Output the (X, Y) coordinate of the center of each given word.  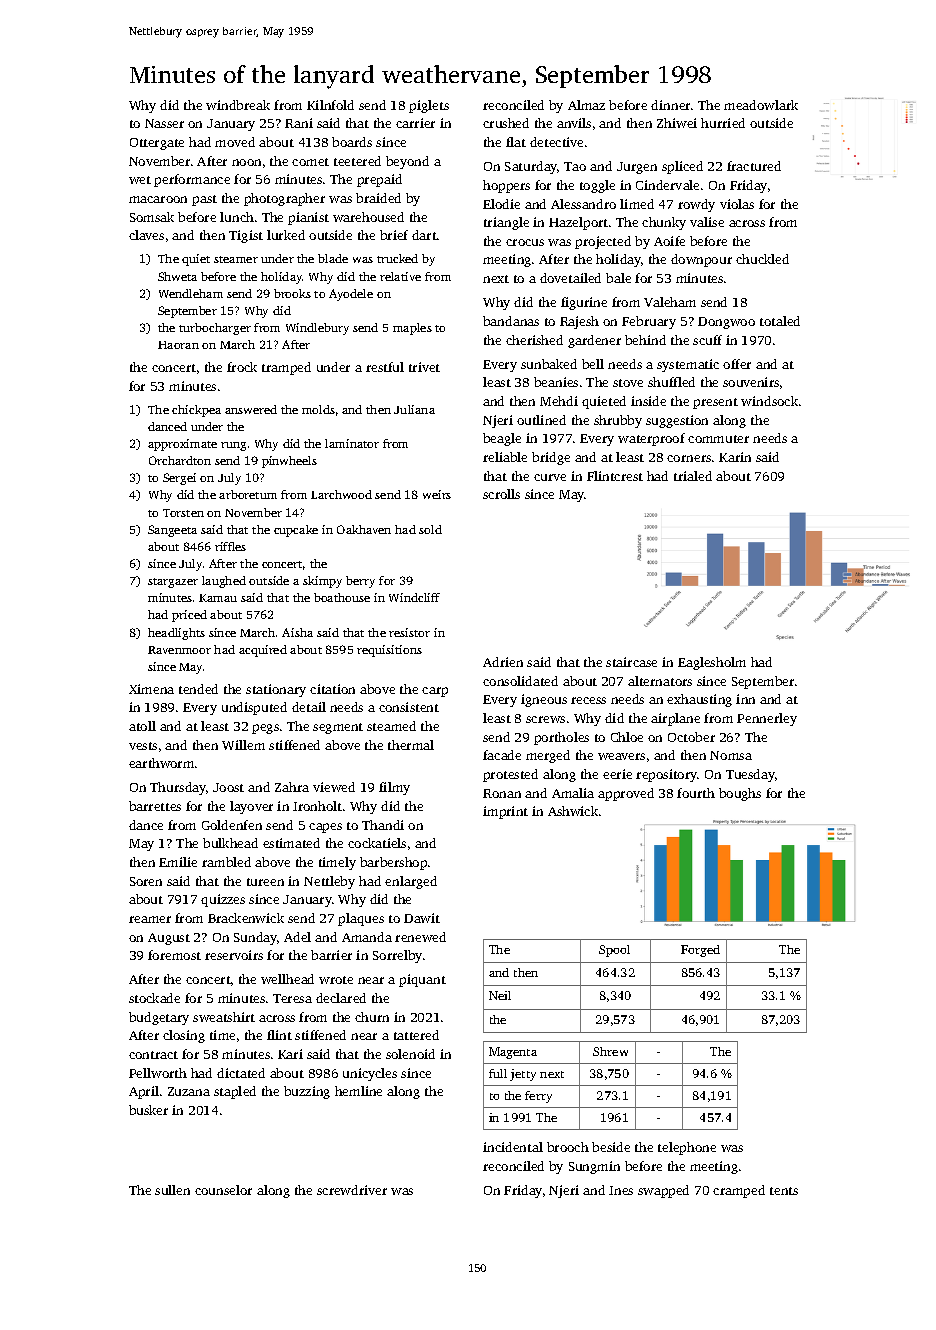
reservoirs (234, 955)
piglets (429, 106)
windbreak (238, 105)
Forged (700, 951)
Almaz (586, 105)
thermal (411, 745)
